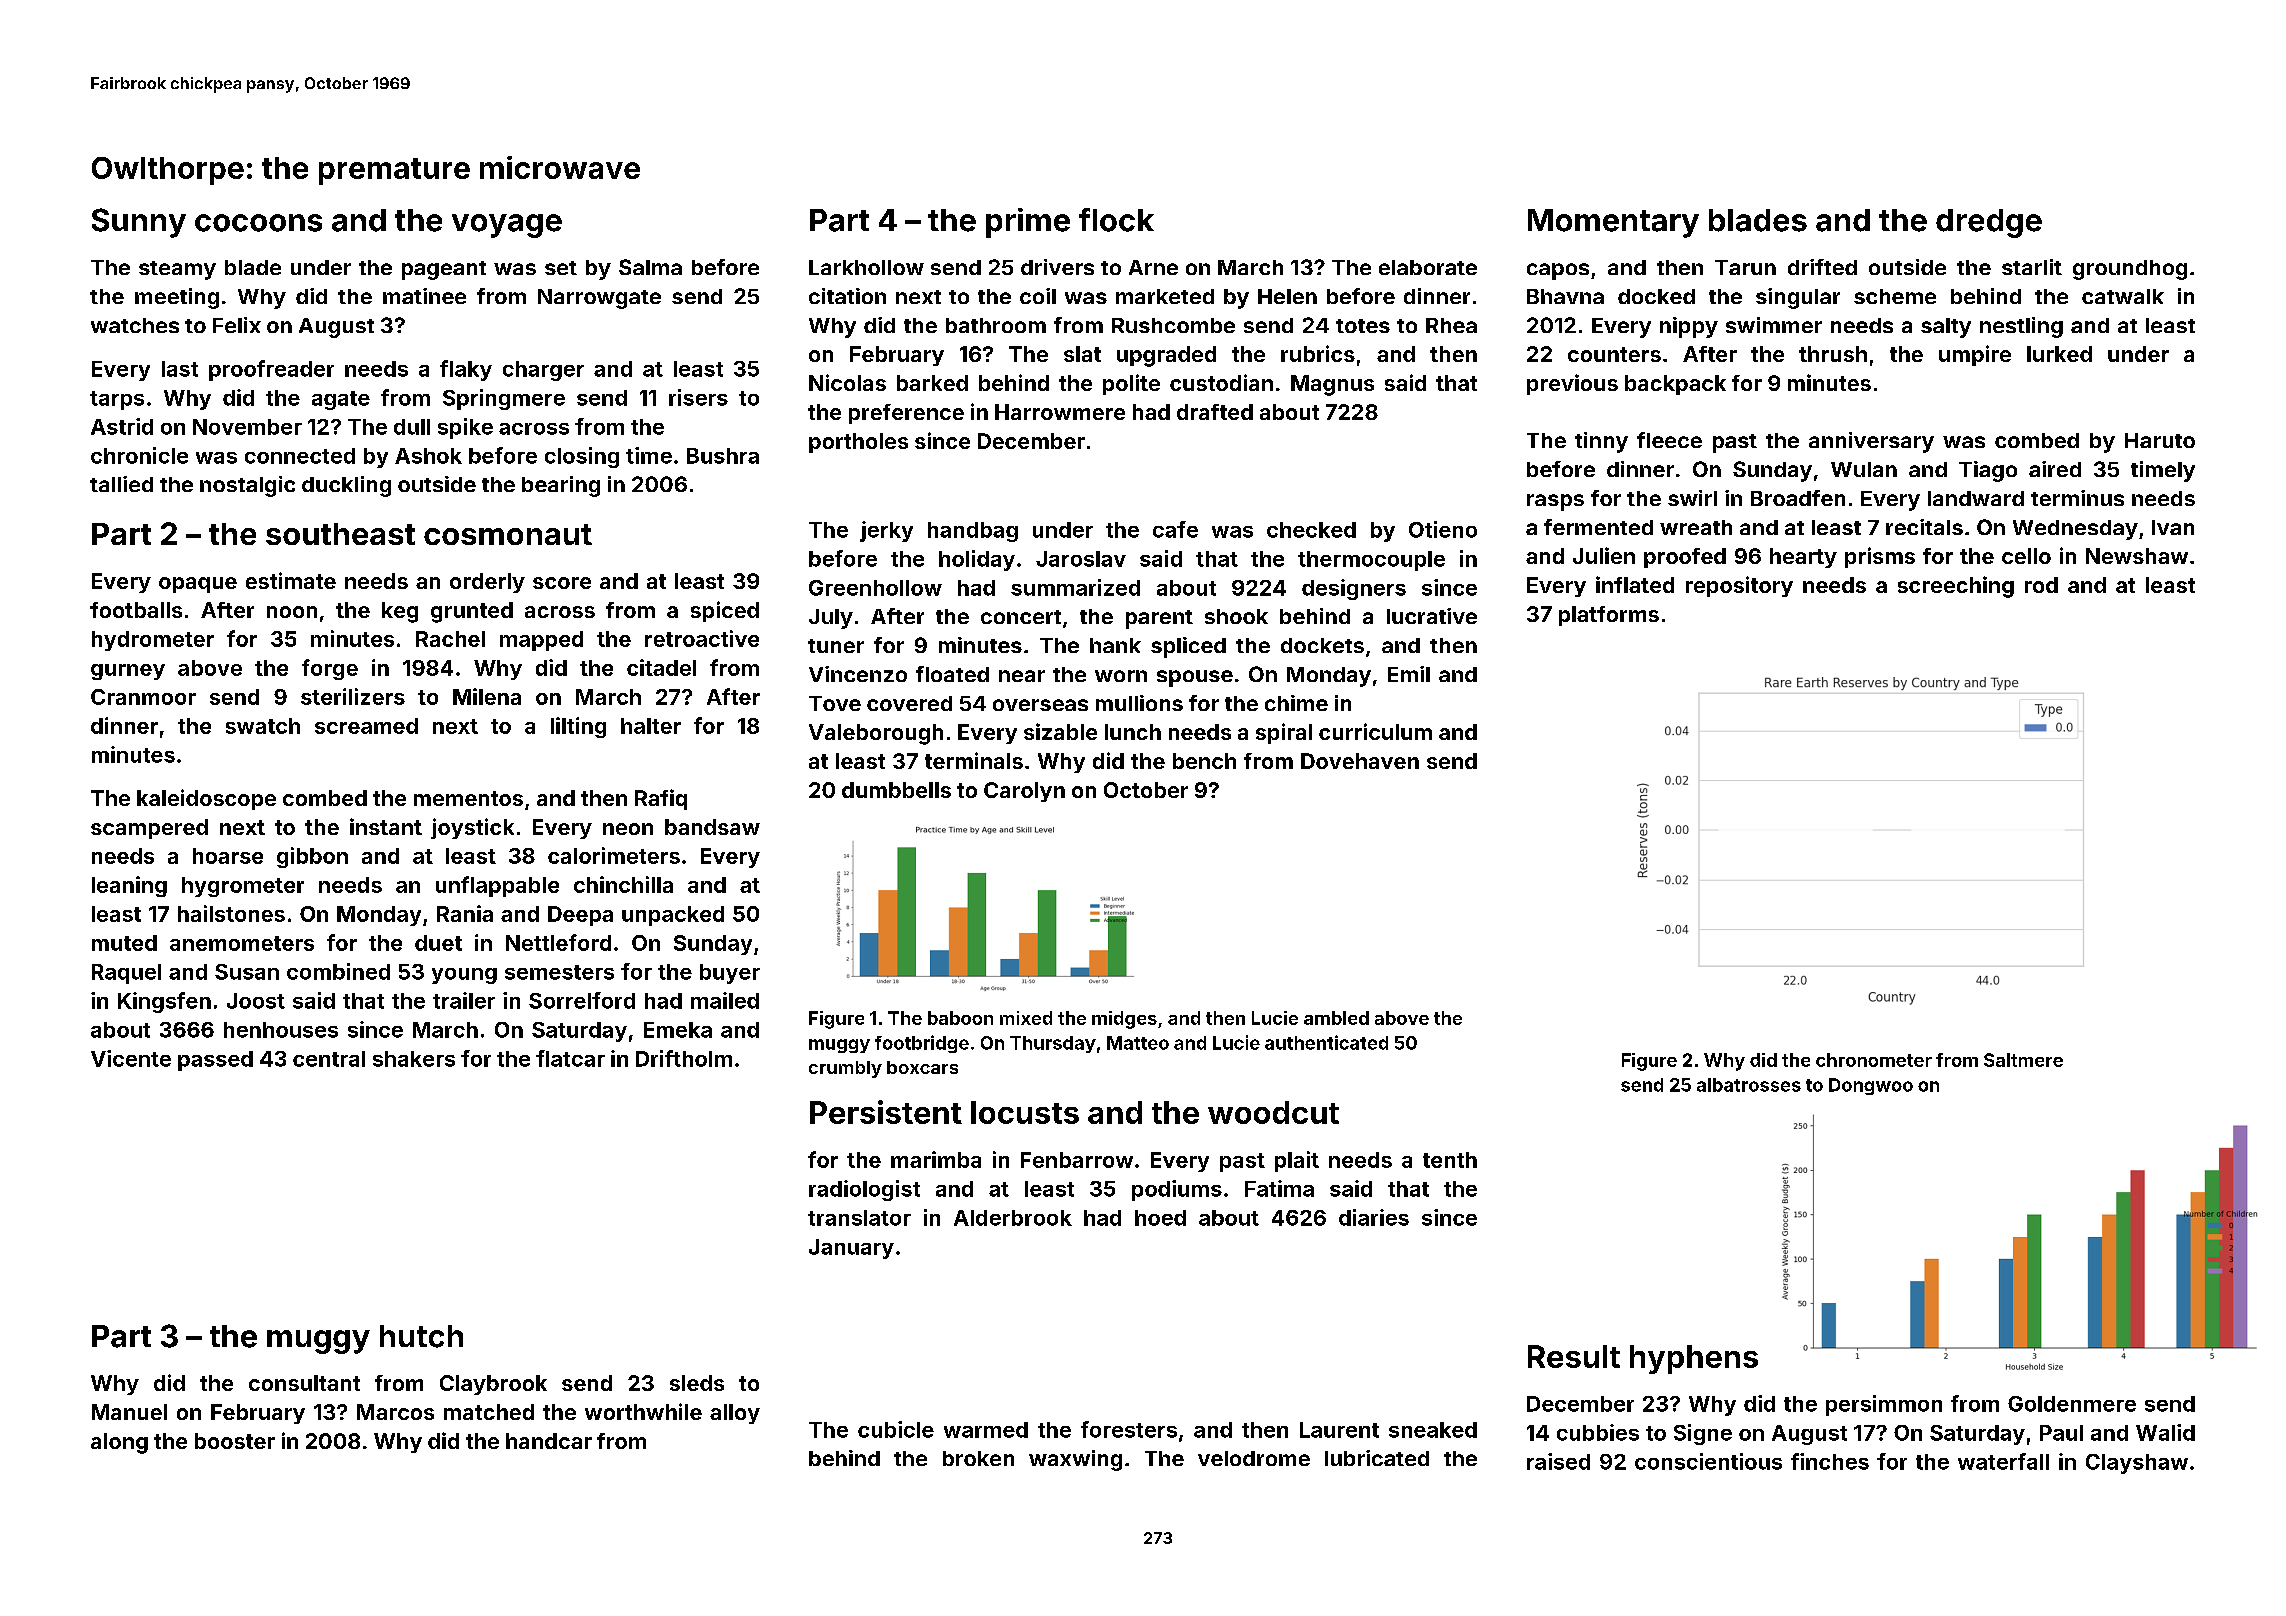  What do you see at coordinates (341, 400) in the screenshot?
I see `agate` at bounding box center [341, 400].
